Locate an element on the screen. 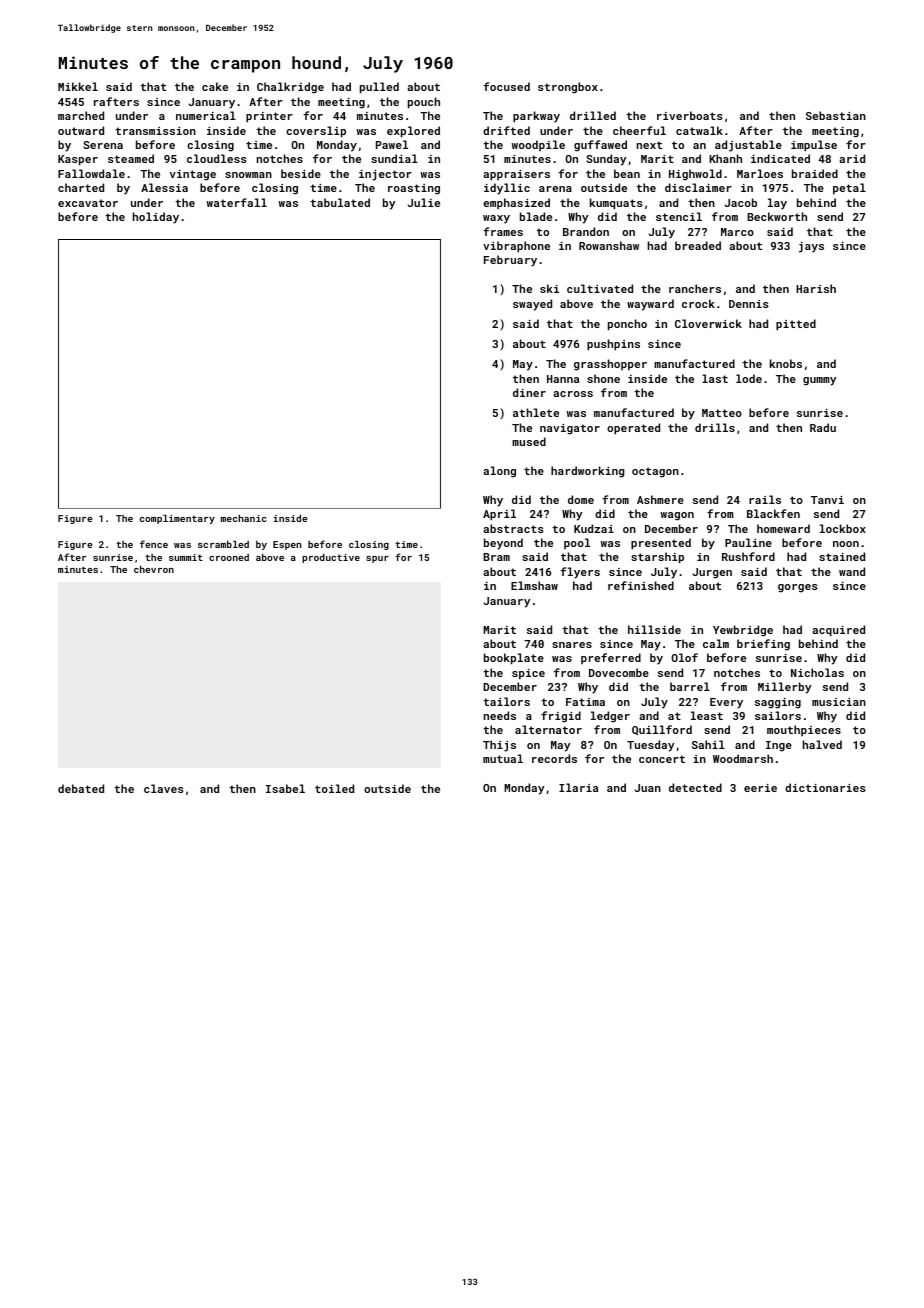 The height and width of the screenshot is (1308, 924). gorges is located at coordinates (798, 588).
